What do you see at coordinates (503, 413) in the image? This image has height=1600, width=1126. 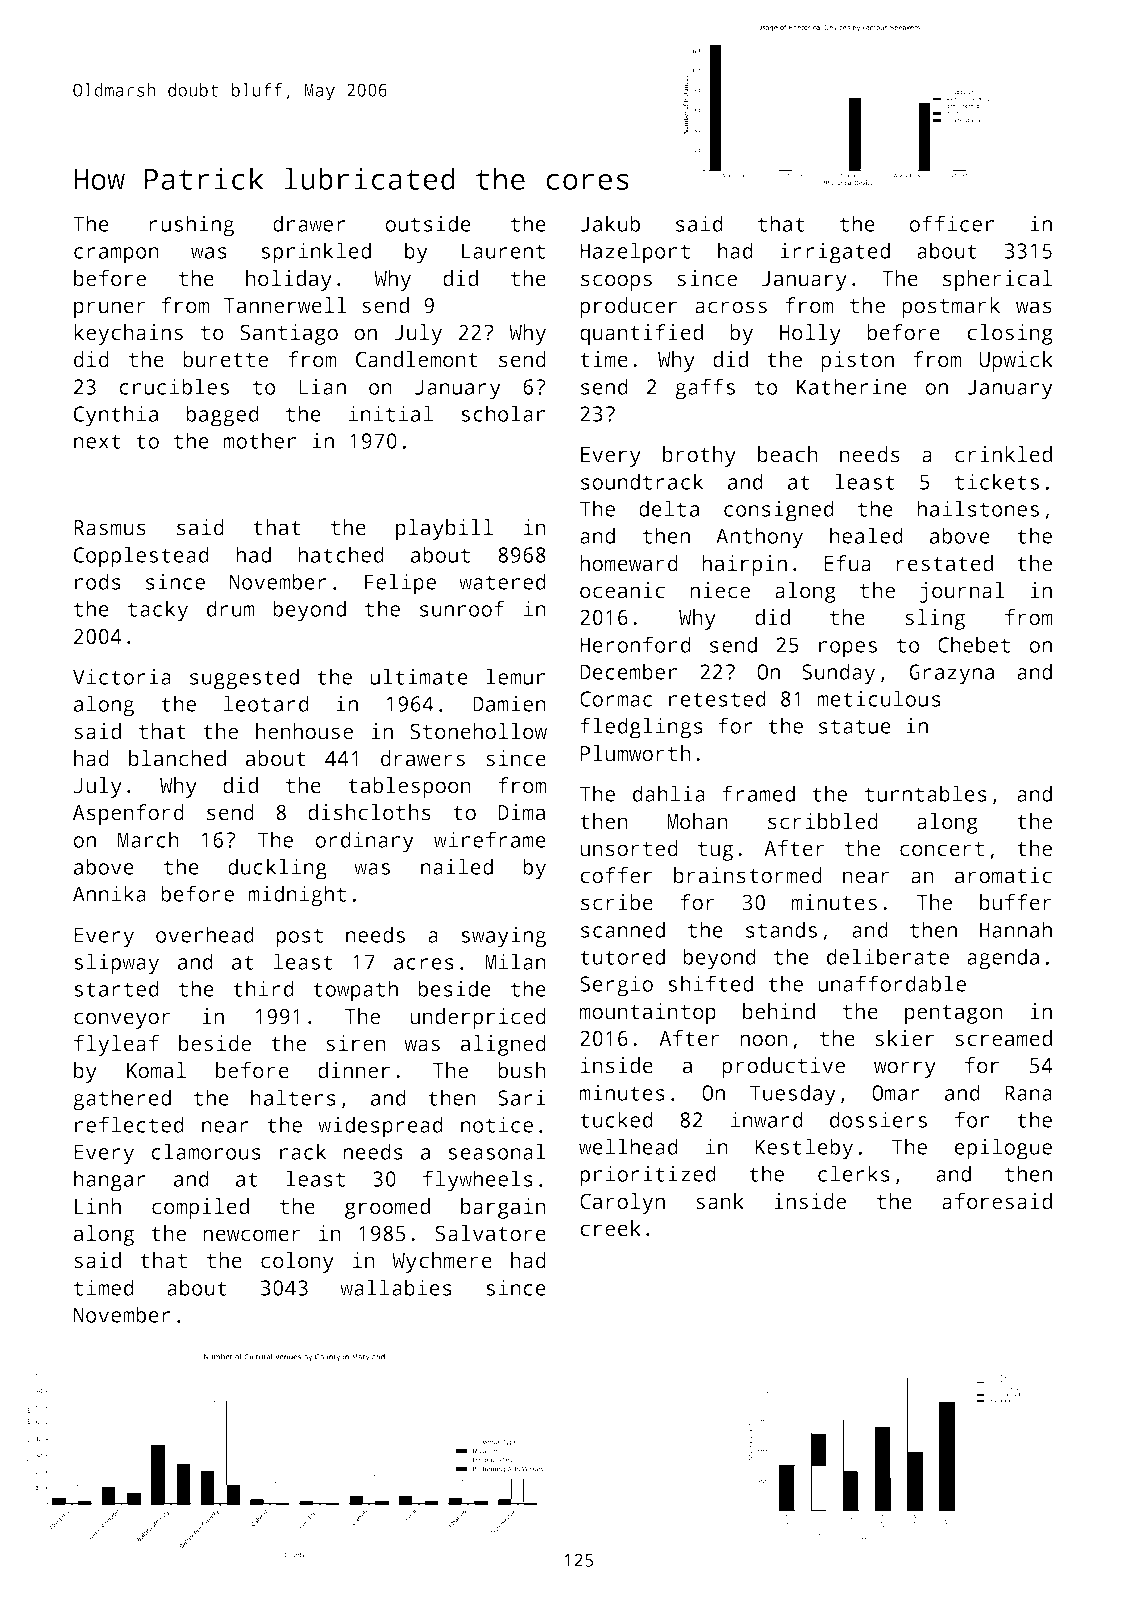 I see `scholar` at bounding box center [503, 413].
